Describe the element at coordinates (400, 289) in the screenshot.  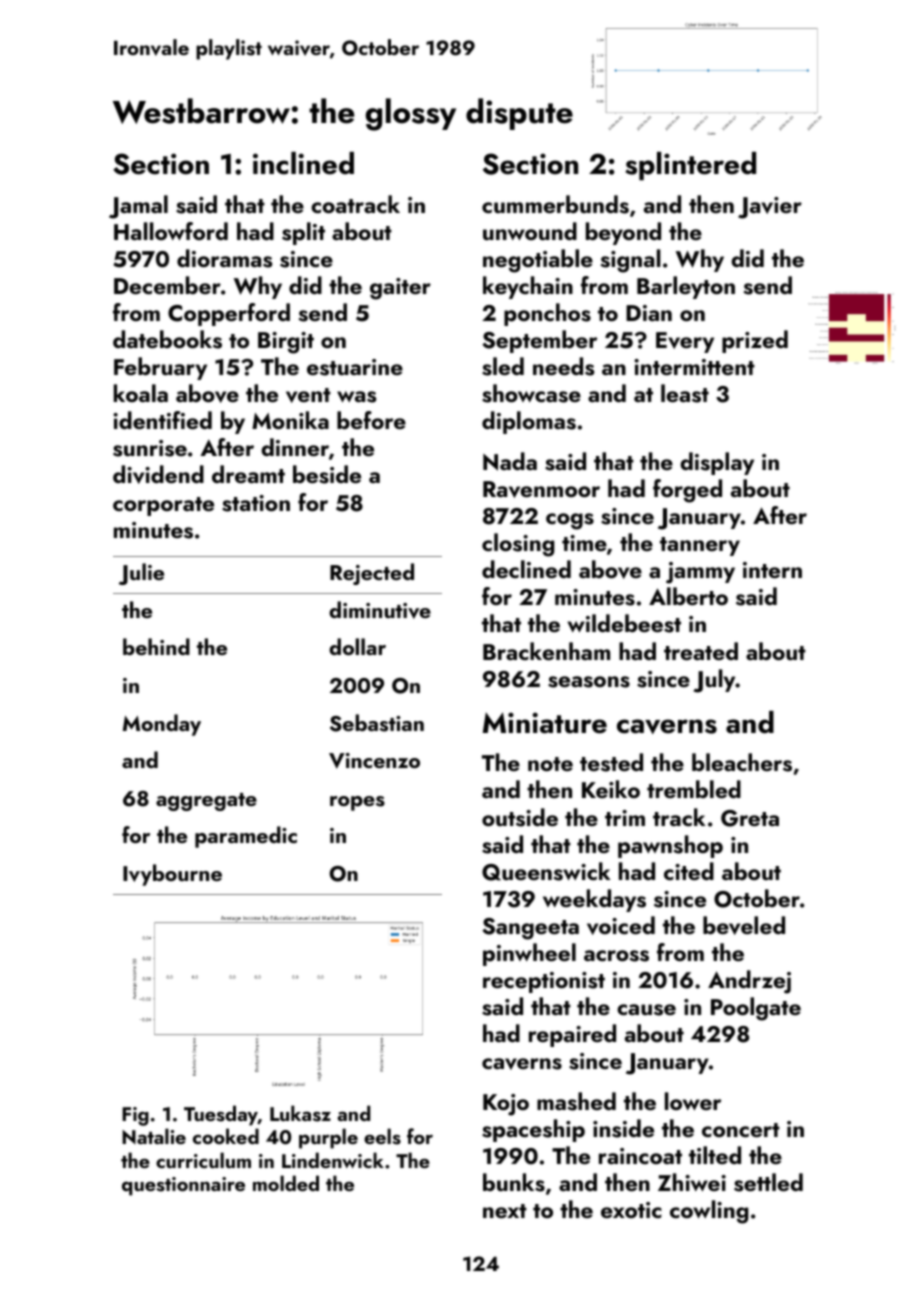
I see `gaiter` at that location.
